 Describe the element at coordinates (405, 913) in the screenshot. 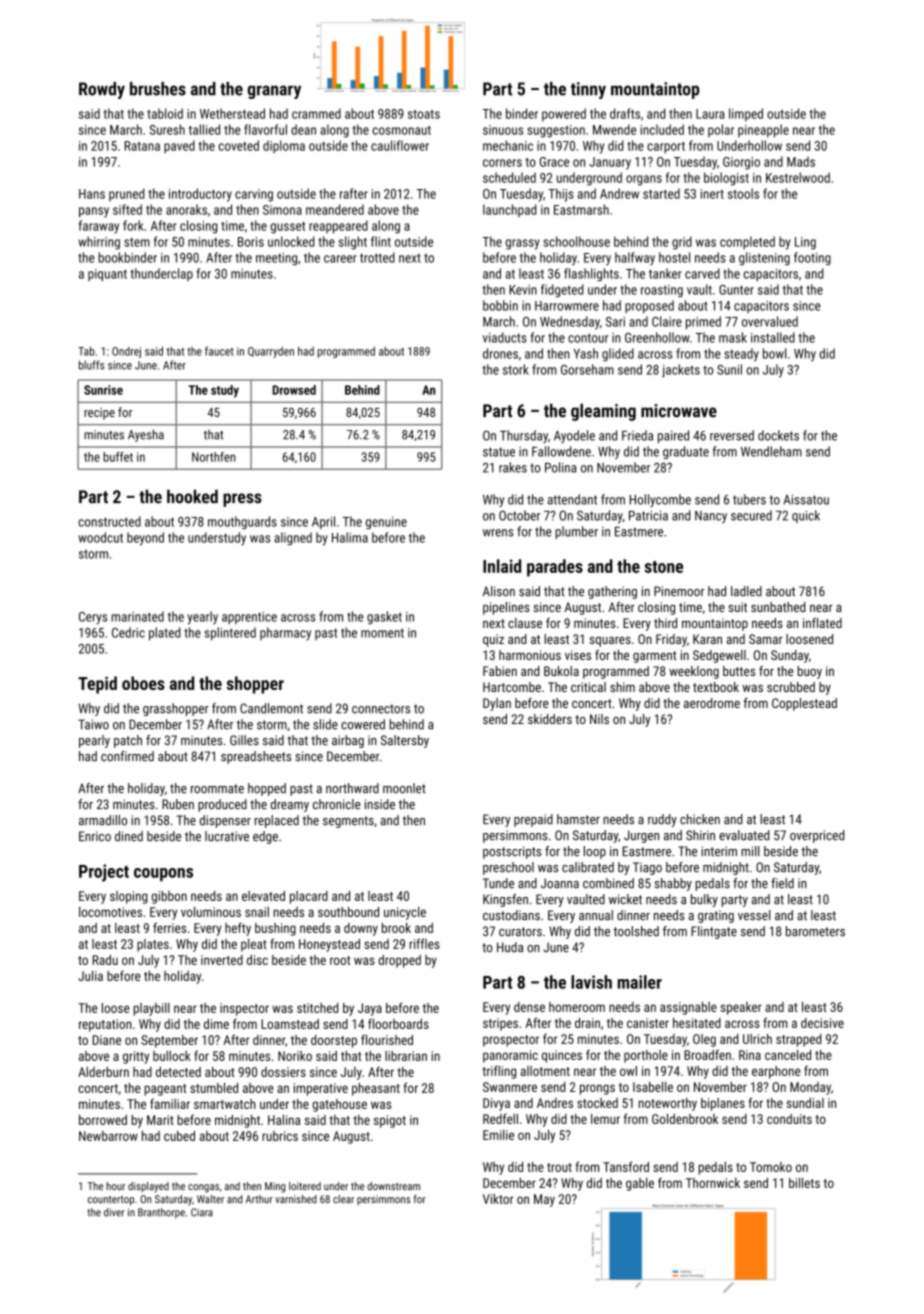

I see `unicycle` at that location.
